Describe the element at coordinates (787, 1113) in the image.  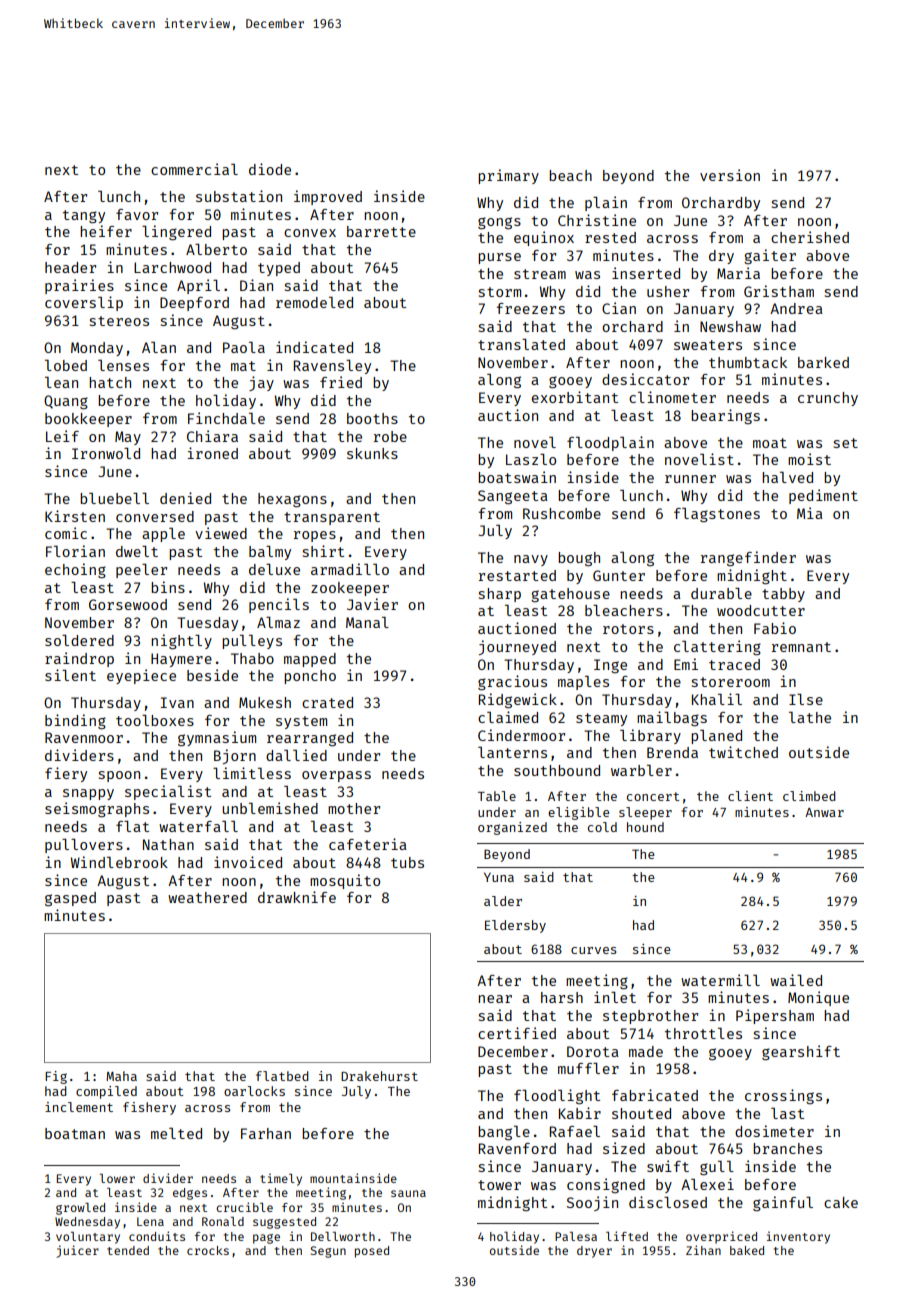
I see `last` at that location.
